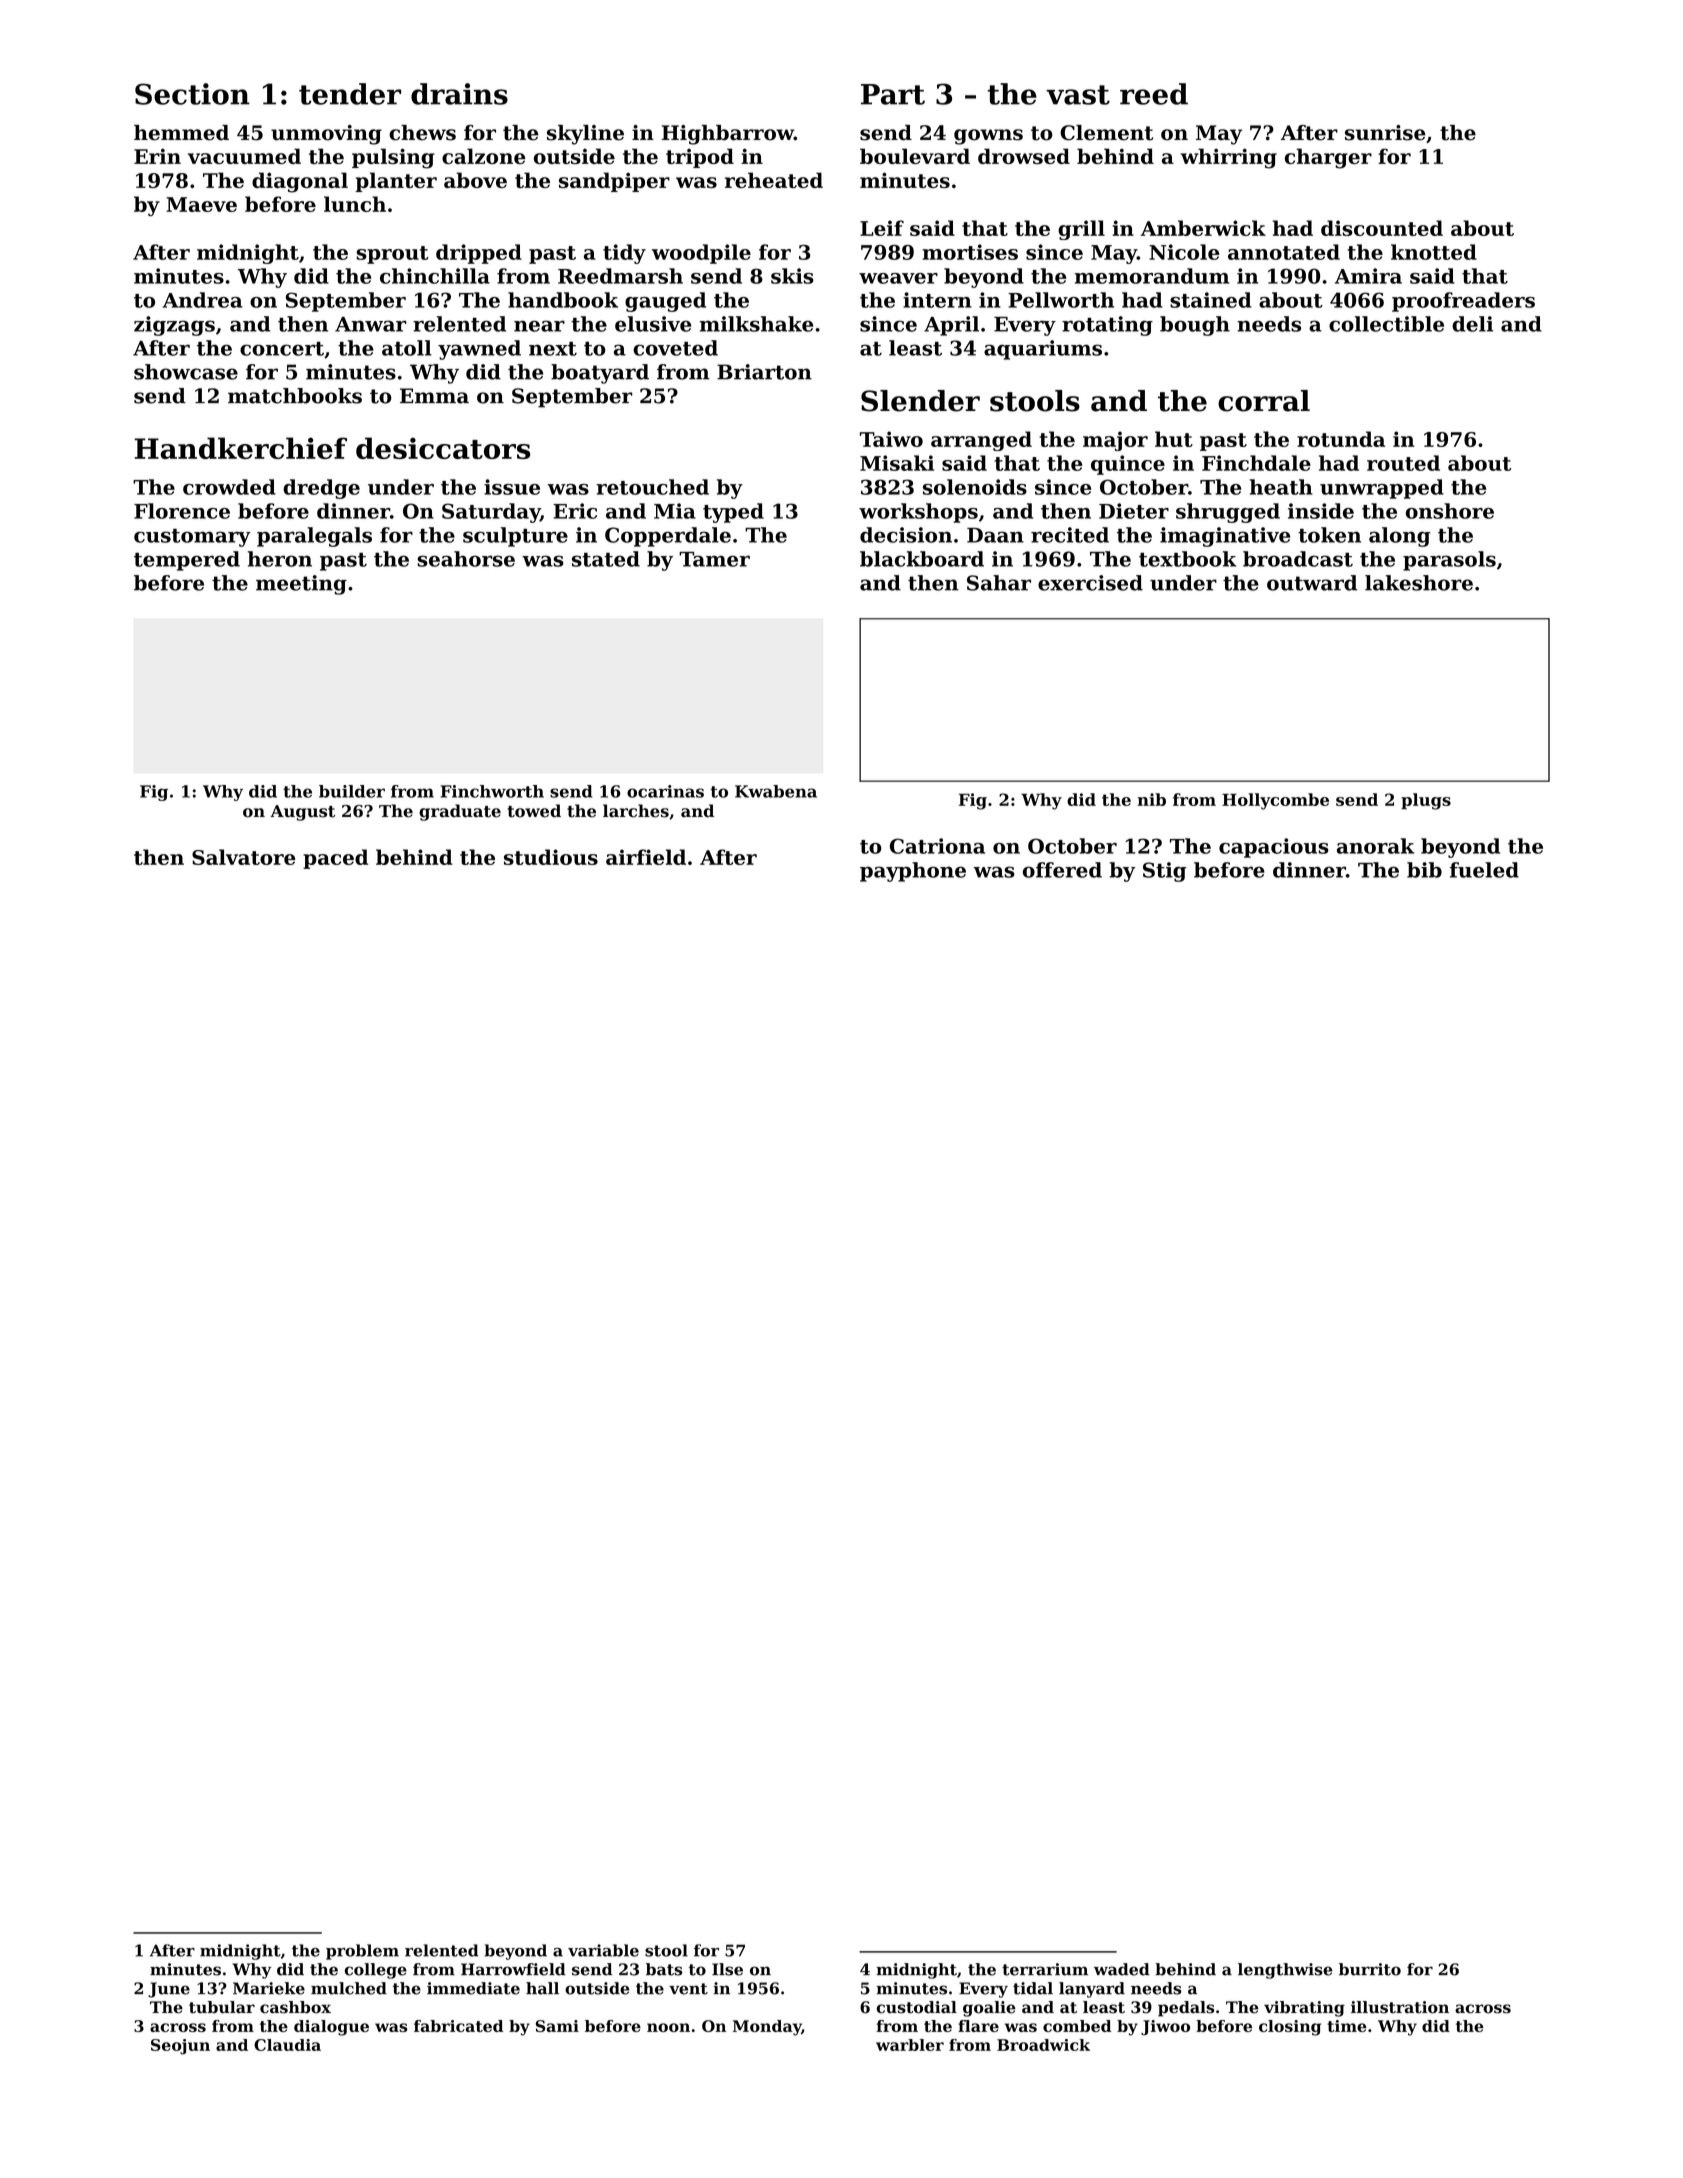  What do you see at coordinates (229, 487) in the page?
I see `crowded` at bounding box center [229, 487].
